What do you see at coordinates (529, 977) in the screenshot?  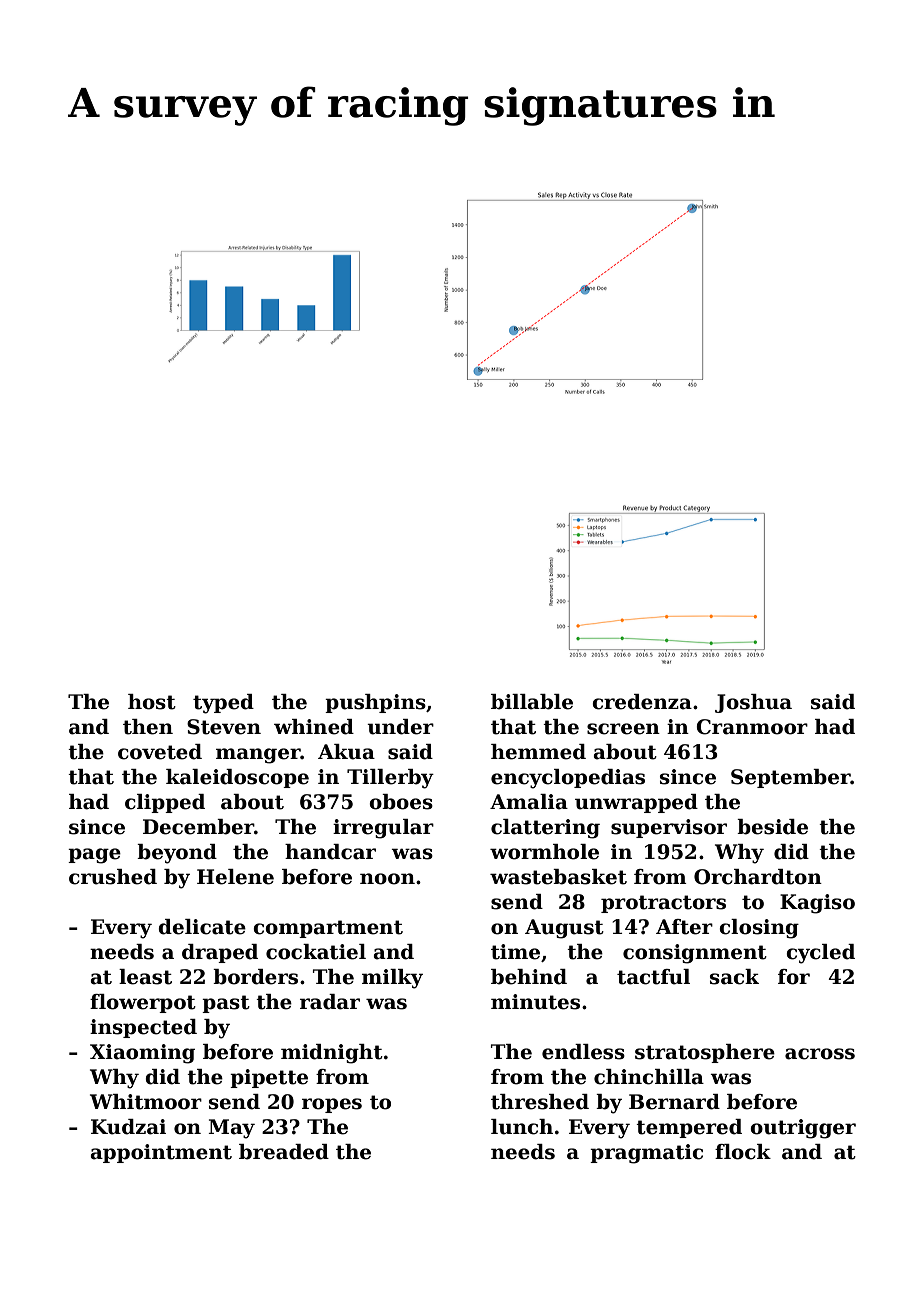 I see `behind` at bounding box center [529, 977].
